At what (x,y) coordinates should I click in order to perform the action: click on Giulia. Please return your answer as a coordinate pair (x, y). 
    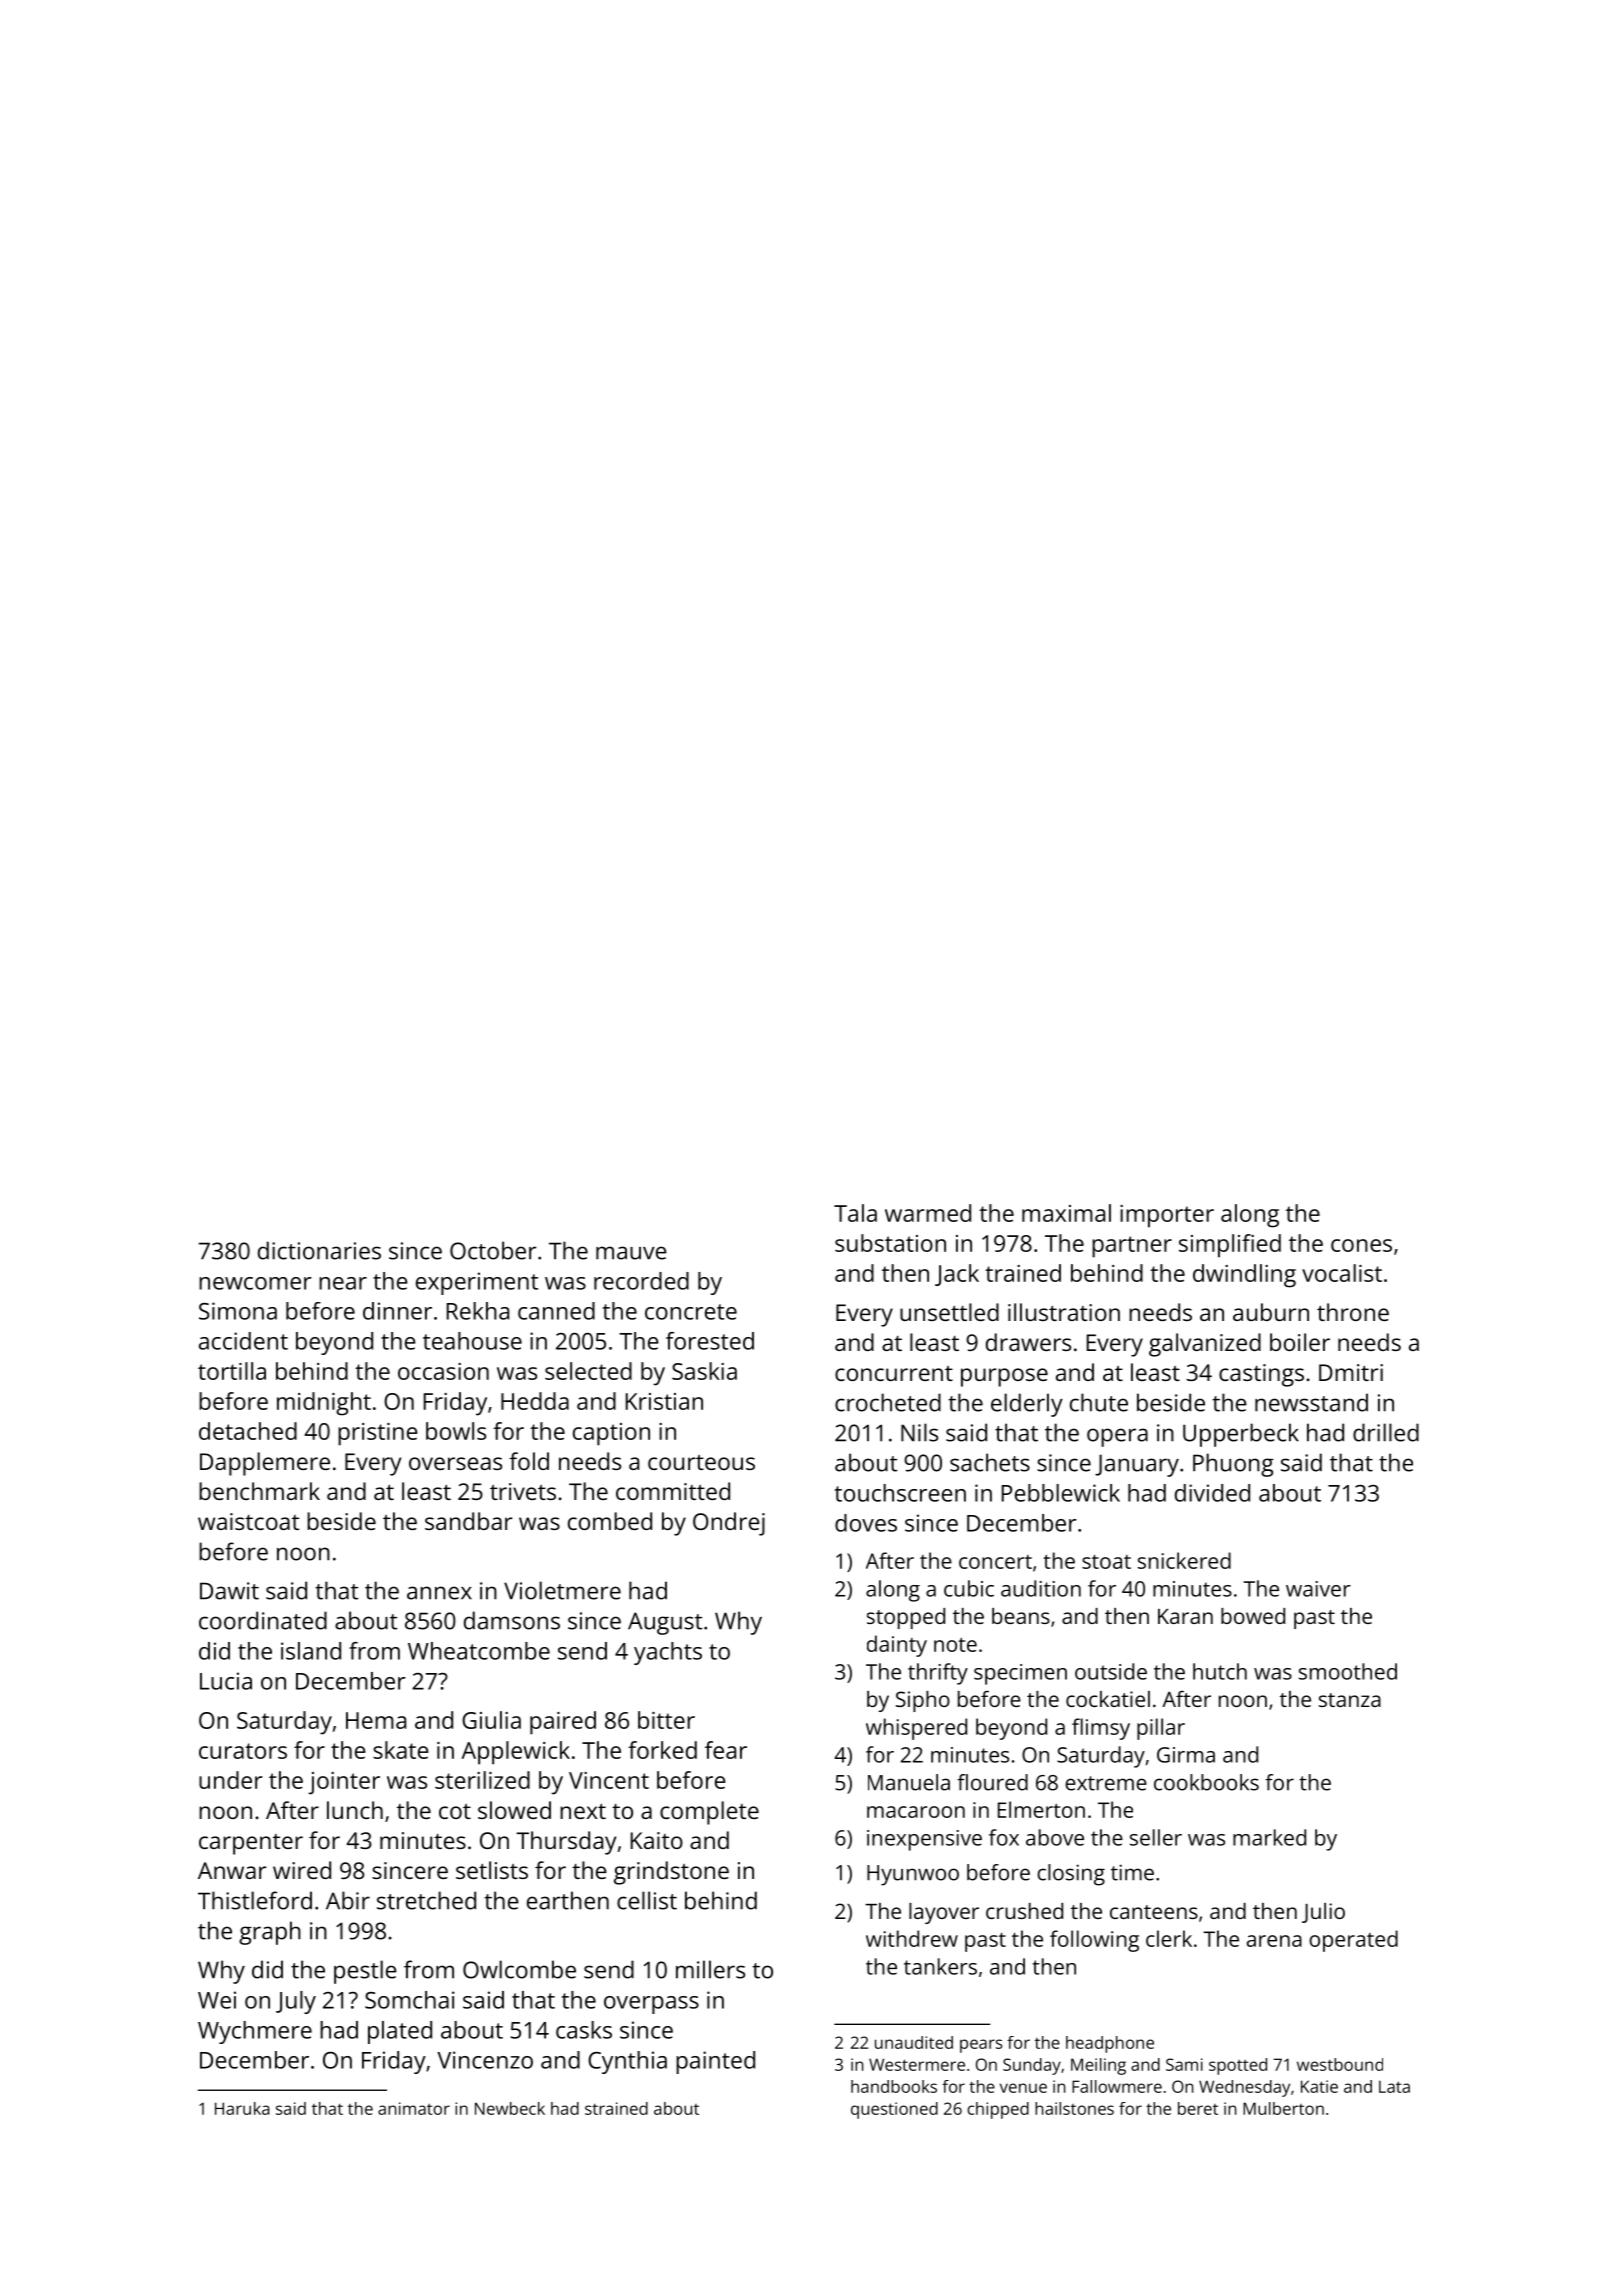
    Looking at the image, I should click on (491, 1720).
